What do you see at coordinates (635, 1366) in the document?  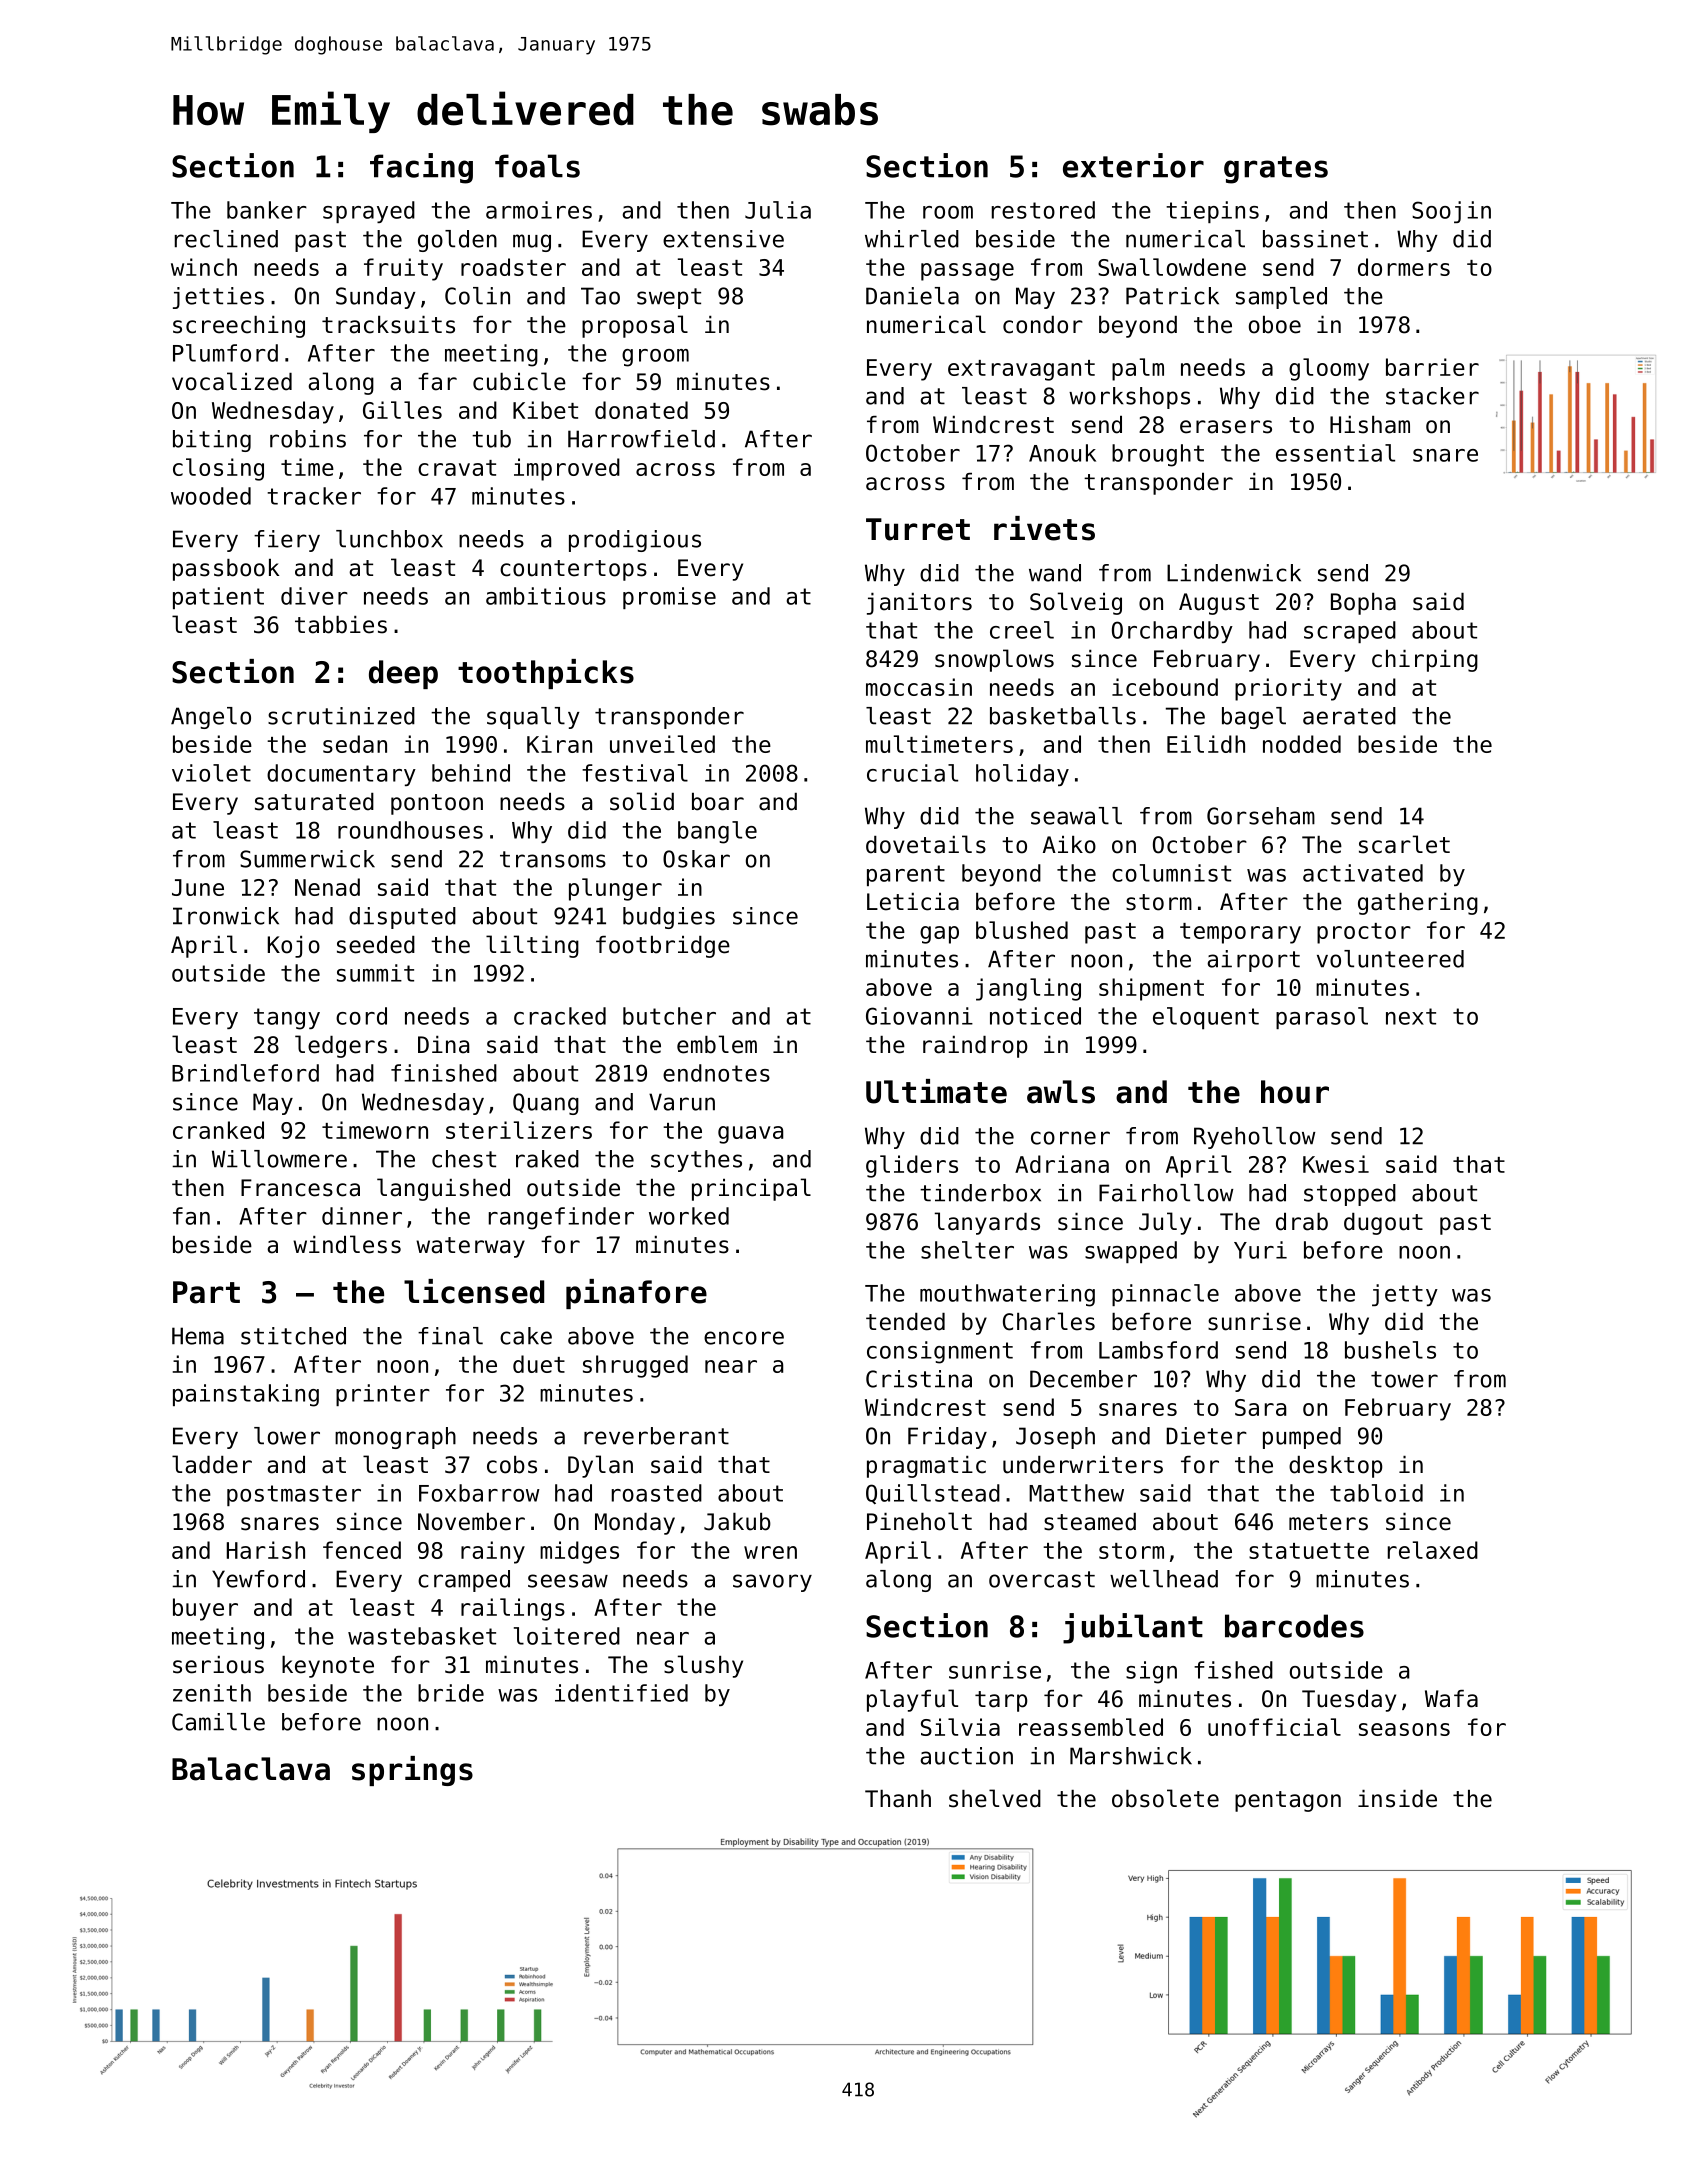 I see `shrugged` at bounding box center [635, 1366].
